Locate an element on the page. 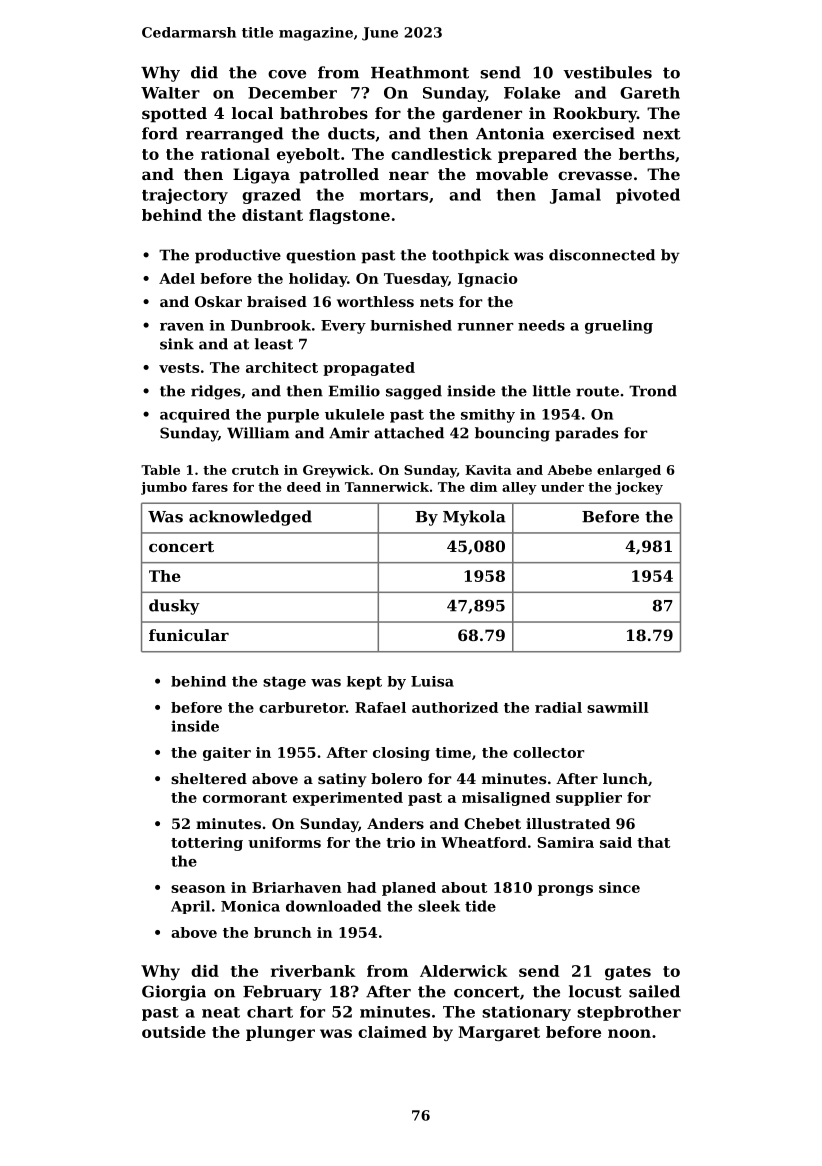  Walter is located at coordinates (170, 93).
